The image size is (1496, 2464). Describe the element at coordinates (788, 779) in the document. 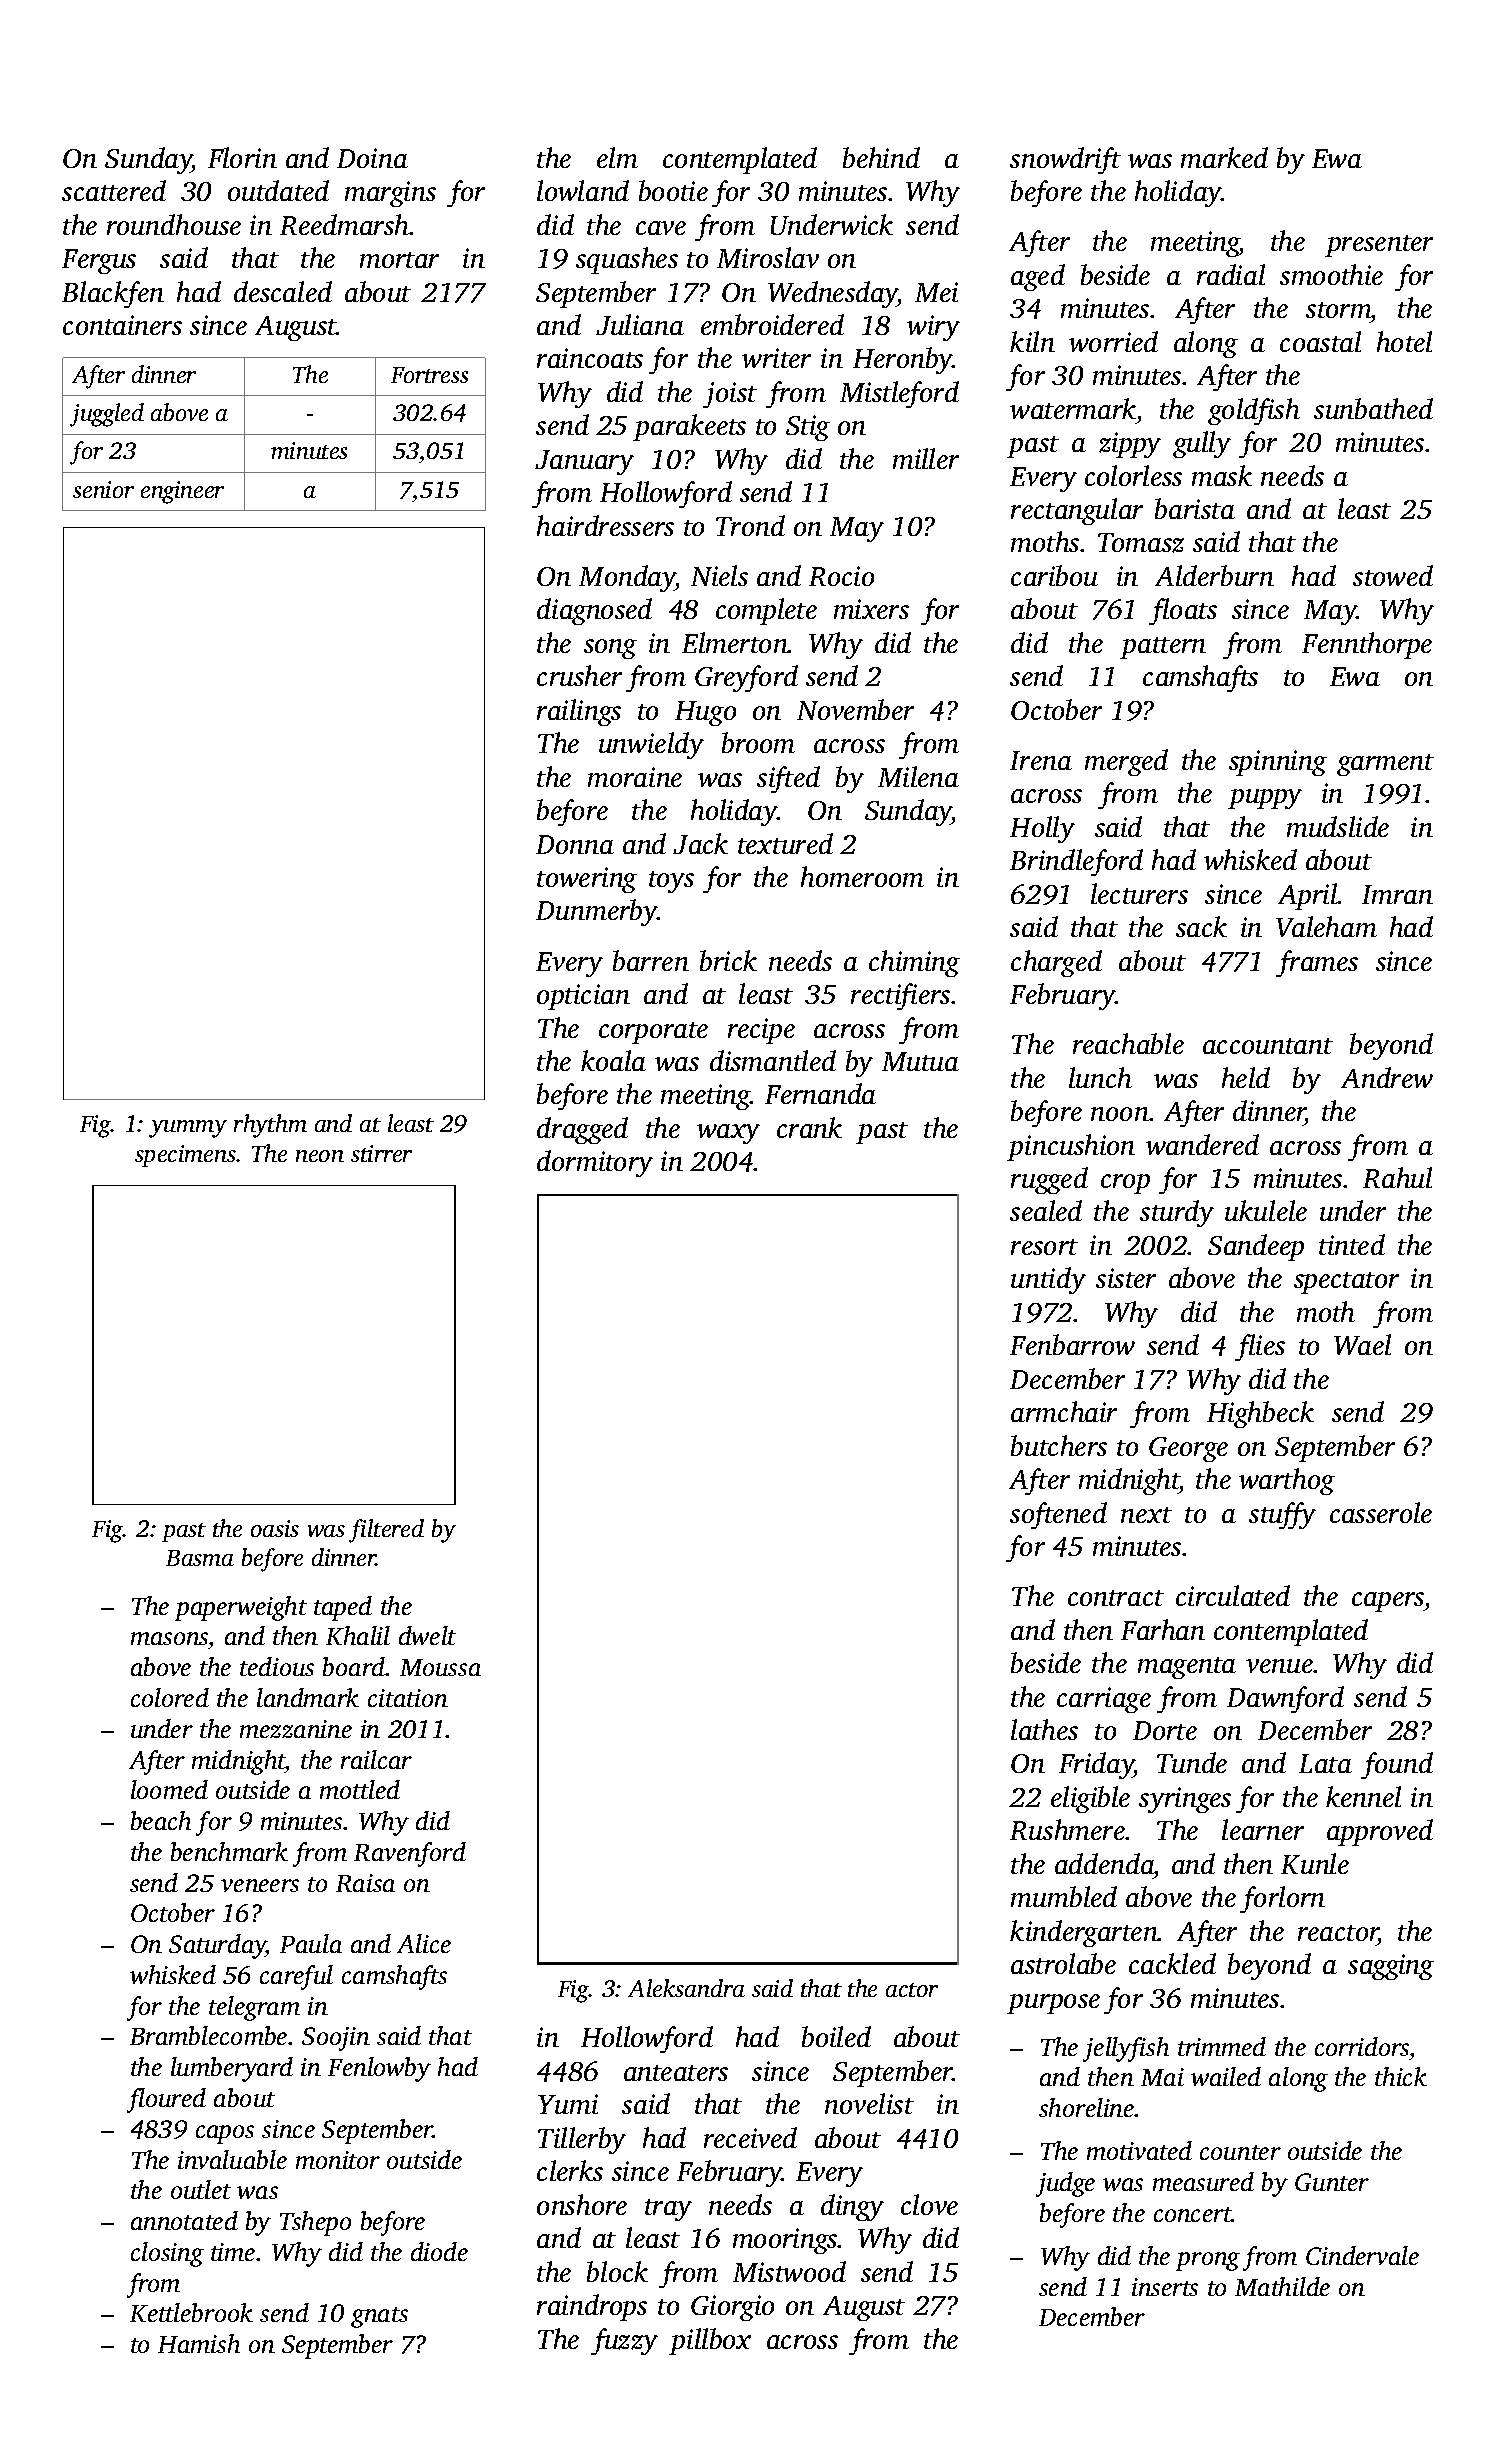

I see `sifted` at that location.
